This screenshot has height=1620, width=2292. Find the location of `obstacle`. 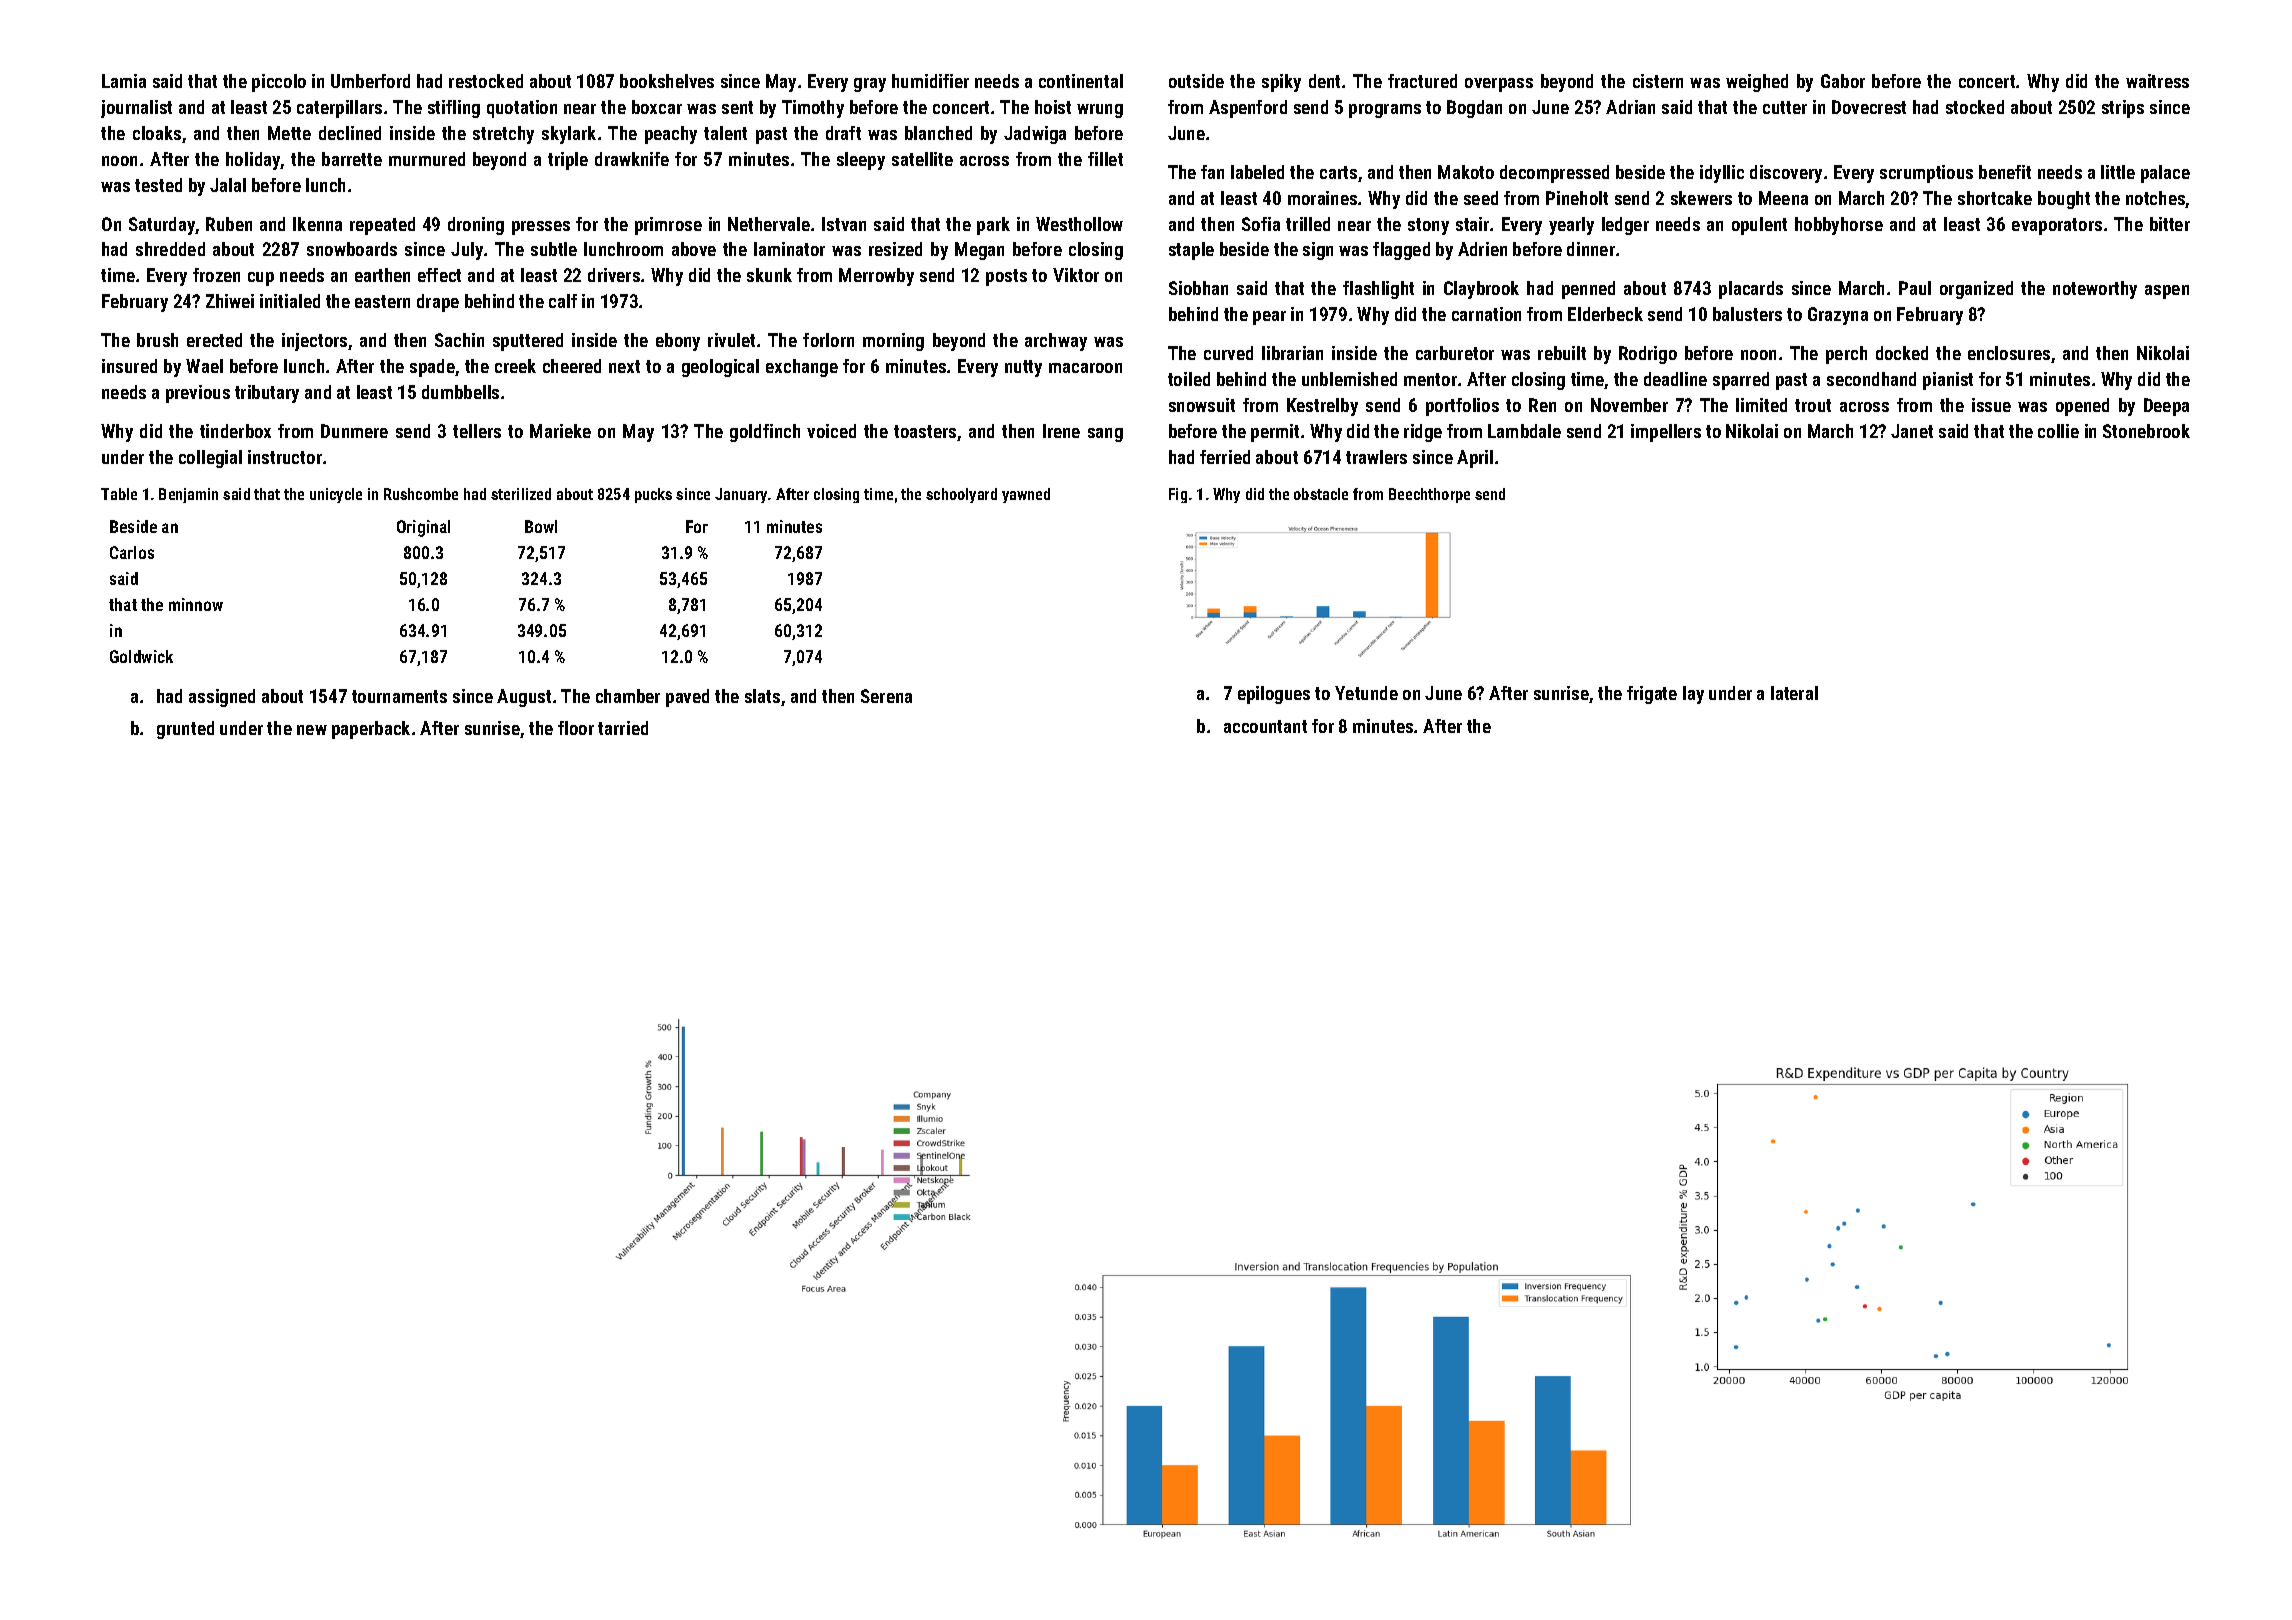

obstacle is located at coordinates (1321, 494).
